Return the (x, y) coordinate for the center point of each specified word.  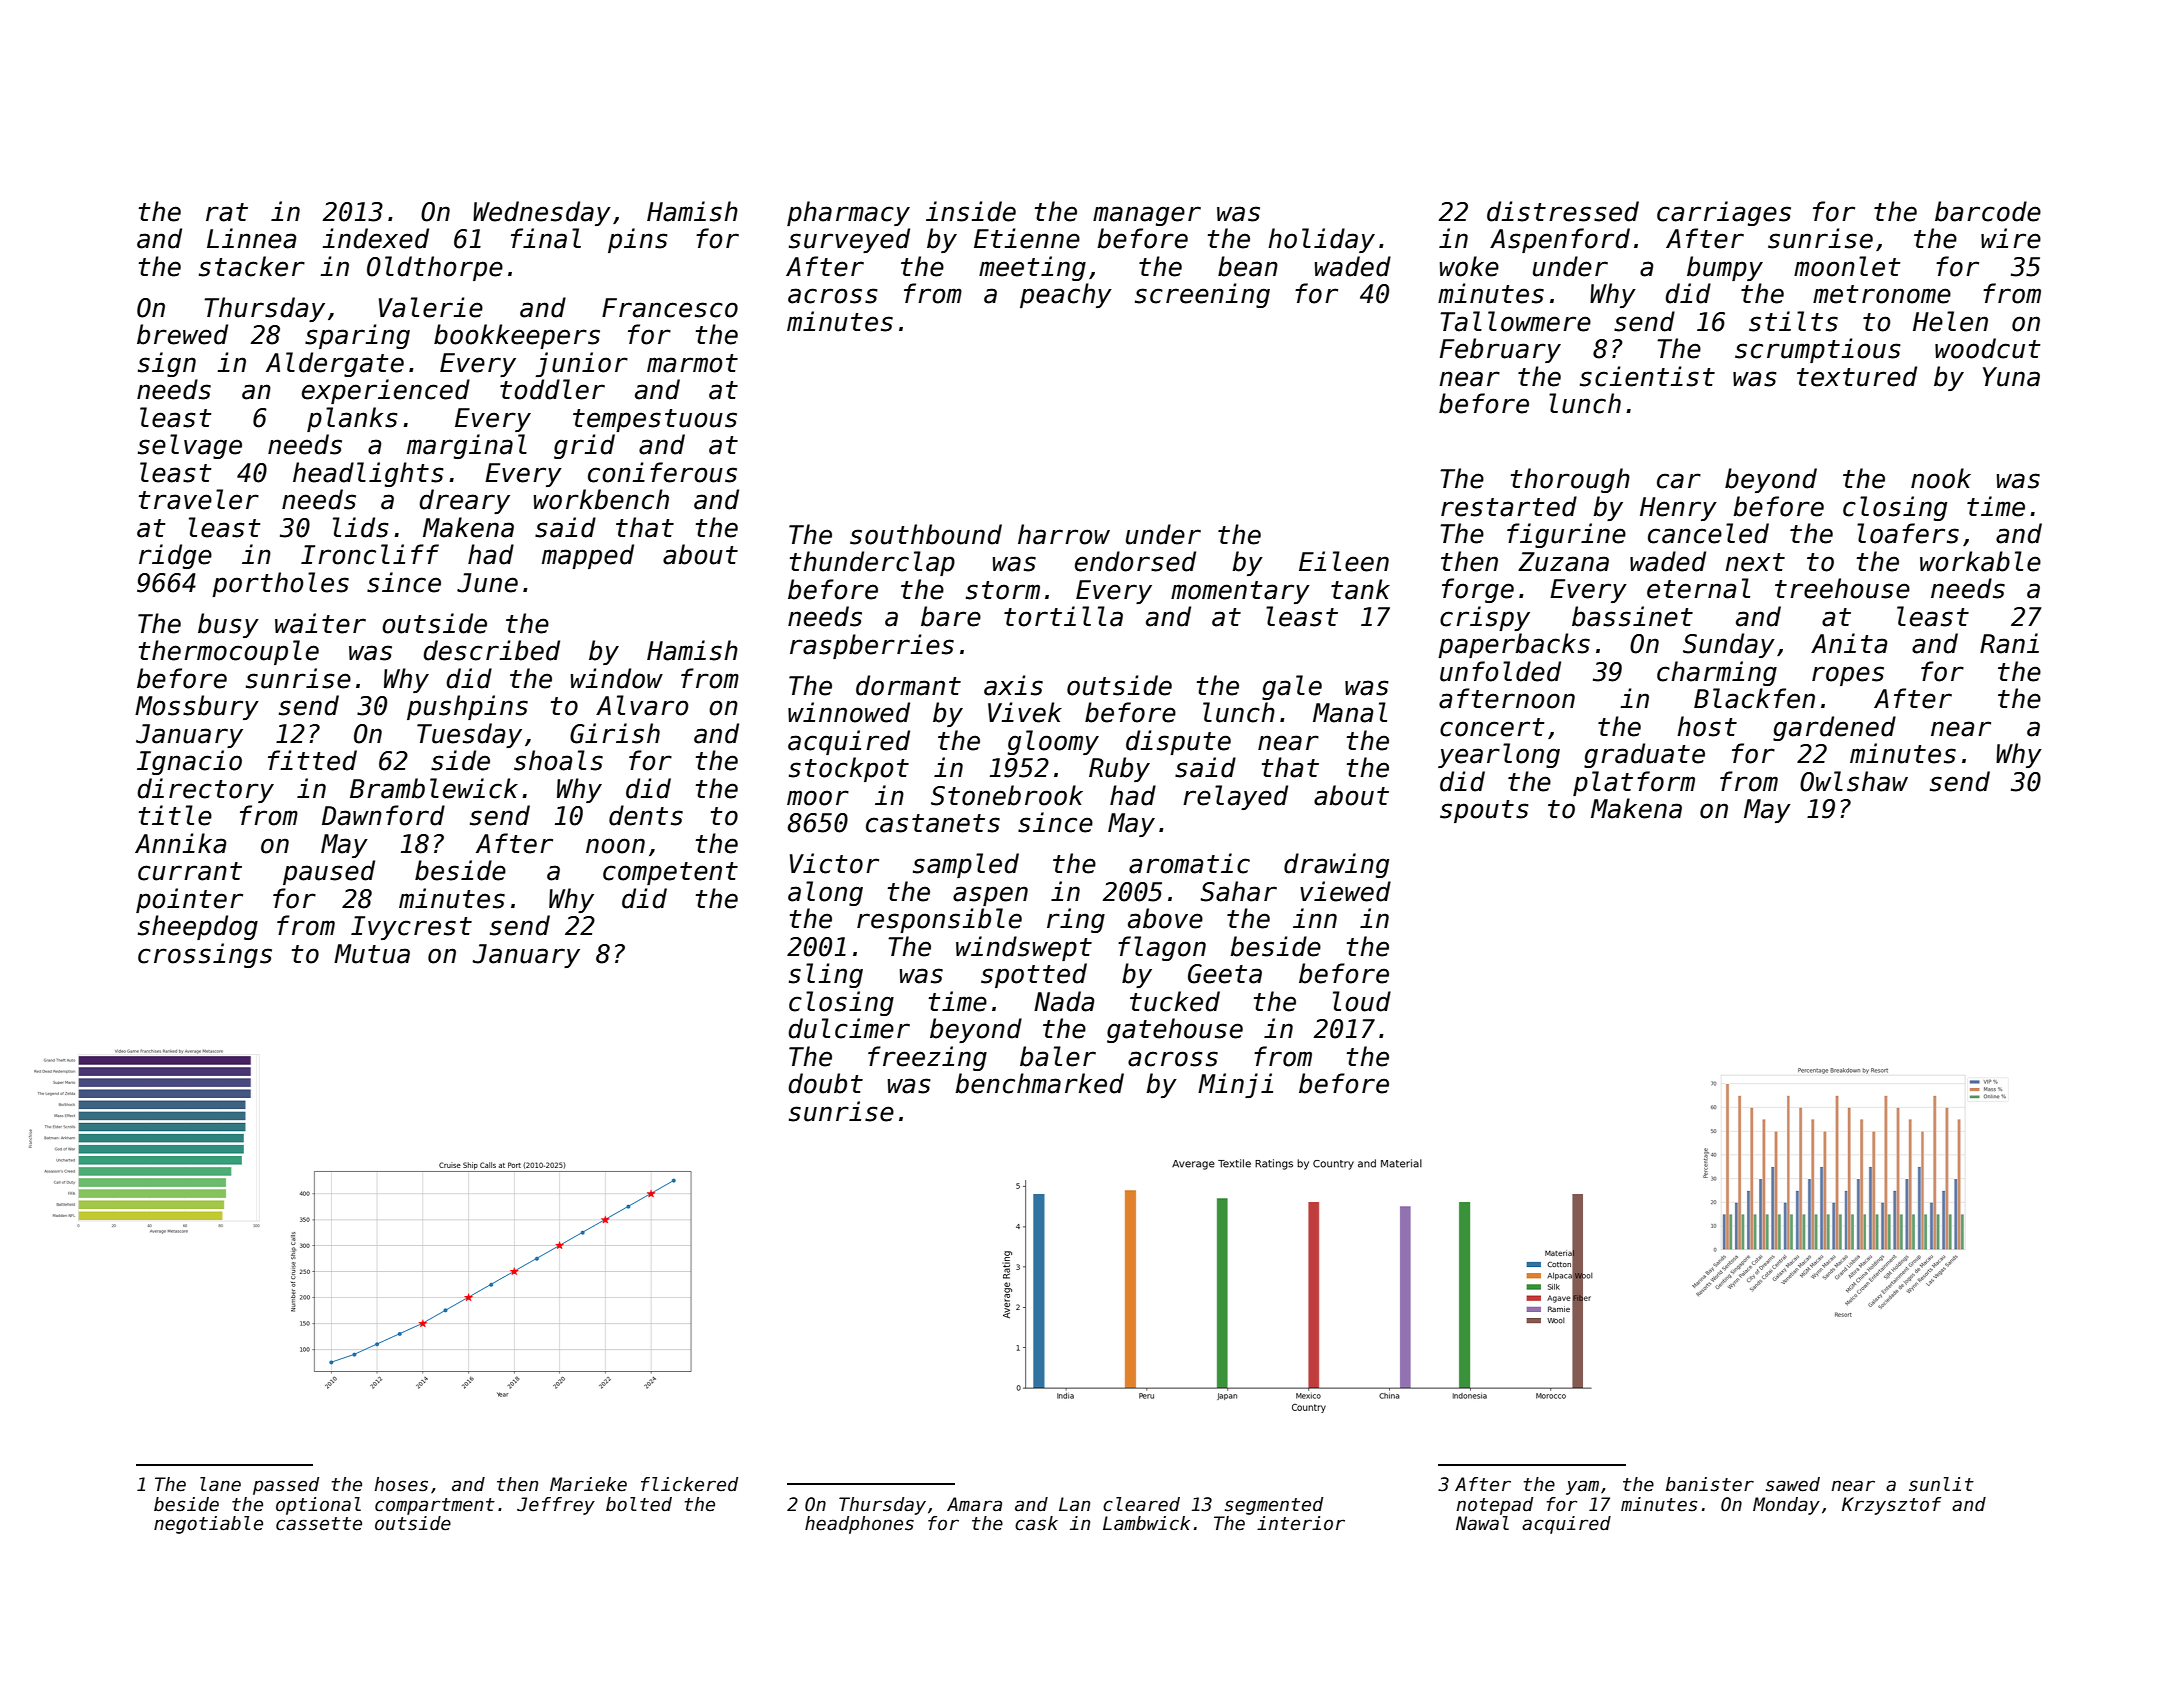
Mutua (372, 954)
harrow (1064, 534)
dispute (1178, 742)
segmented (1273, 1506)
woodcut (1988, 348)
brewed (182, 334)
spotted (1034, 975)
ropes (1848, 676)
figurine (1566, 535)
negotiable (208, 1525)
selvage (190, 446)
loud (1362, 1001)
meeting (1032, 268)
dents (646, 815)
